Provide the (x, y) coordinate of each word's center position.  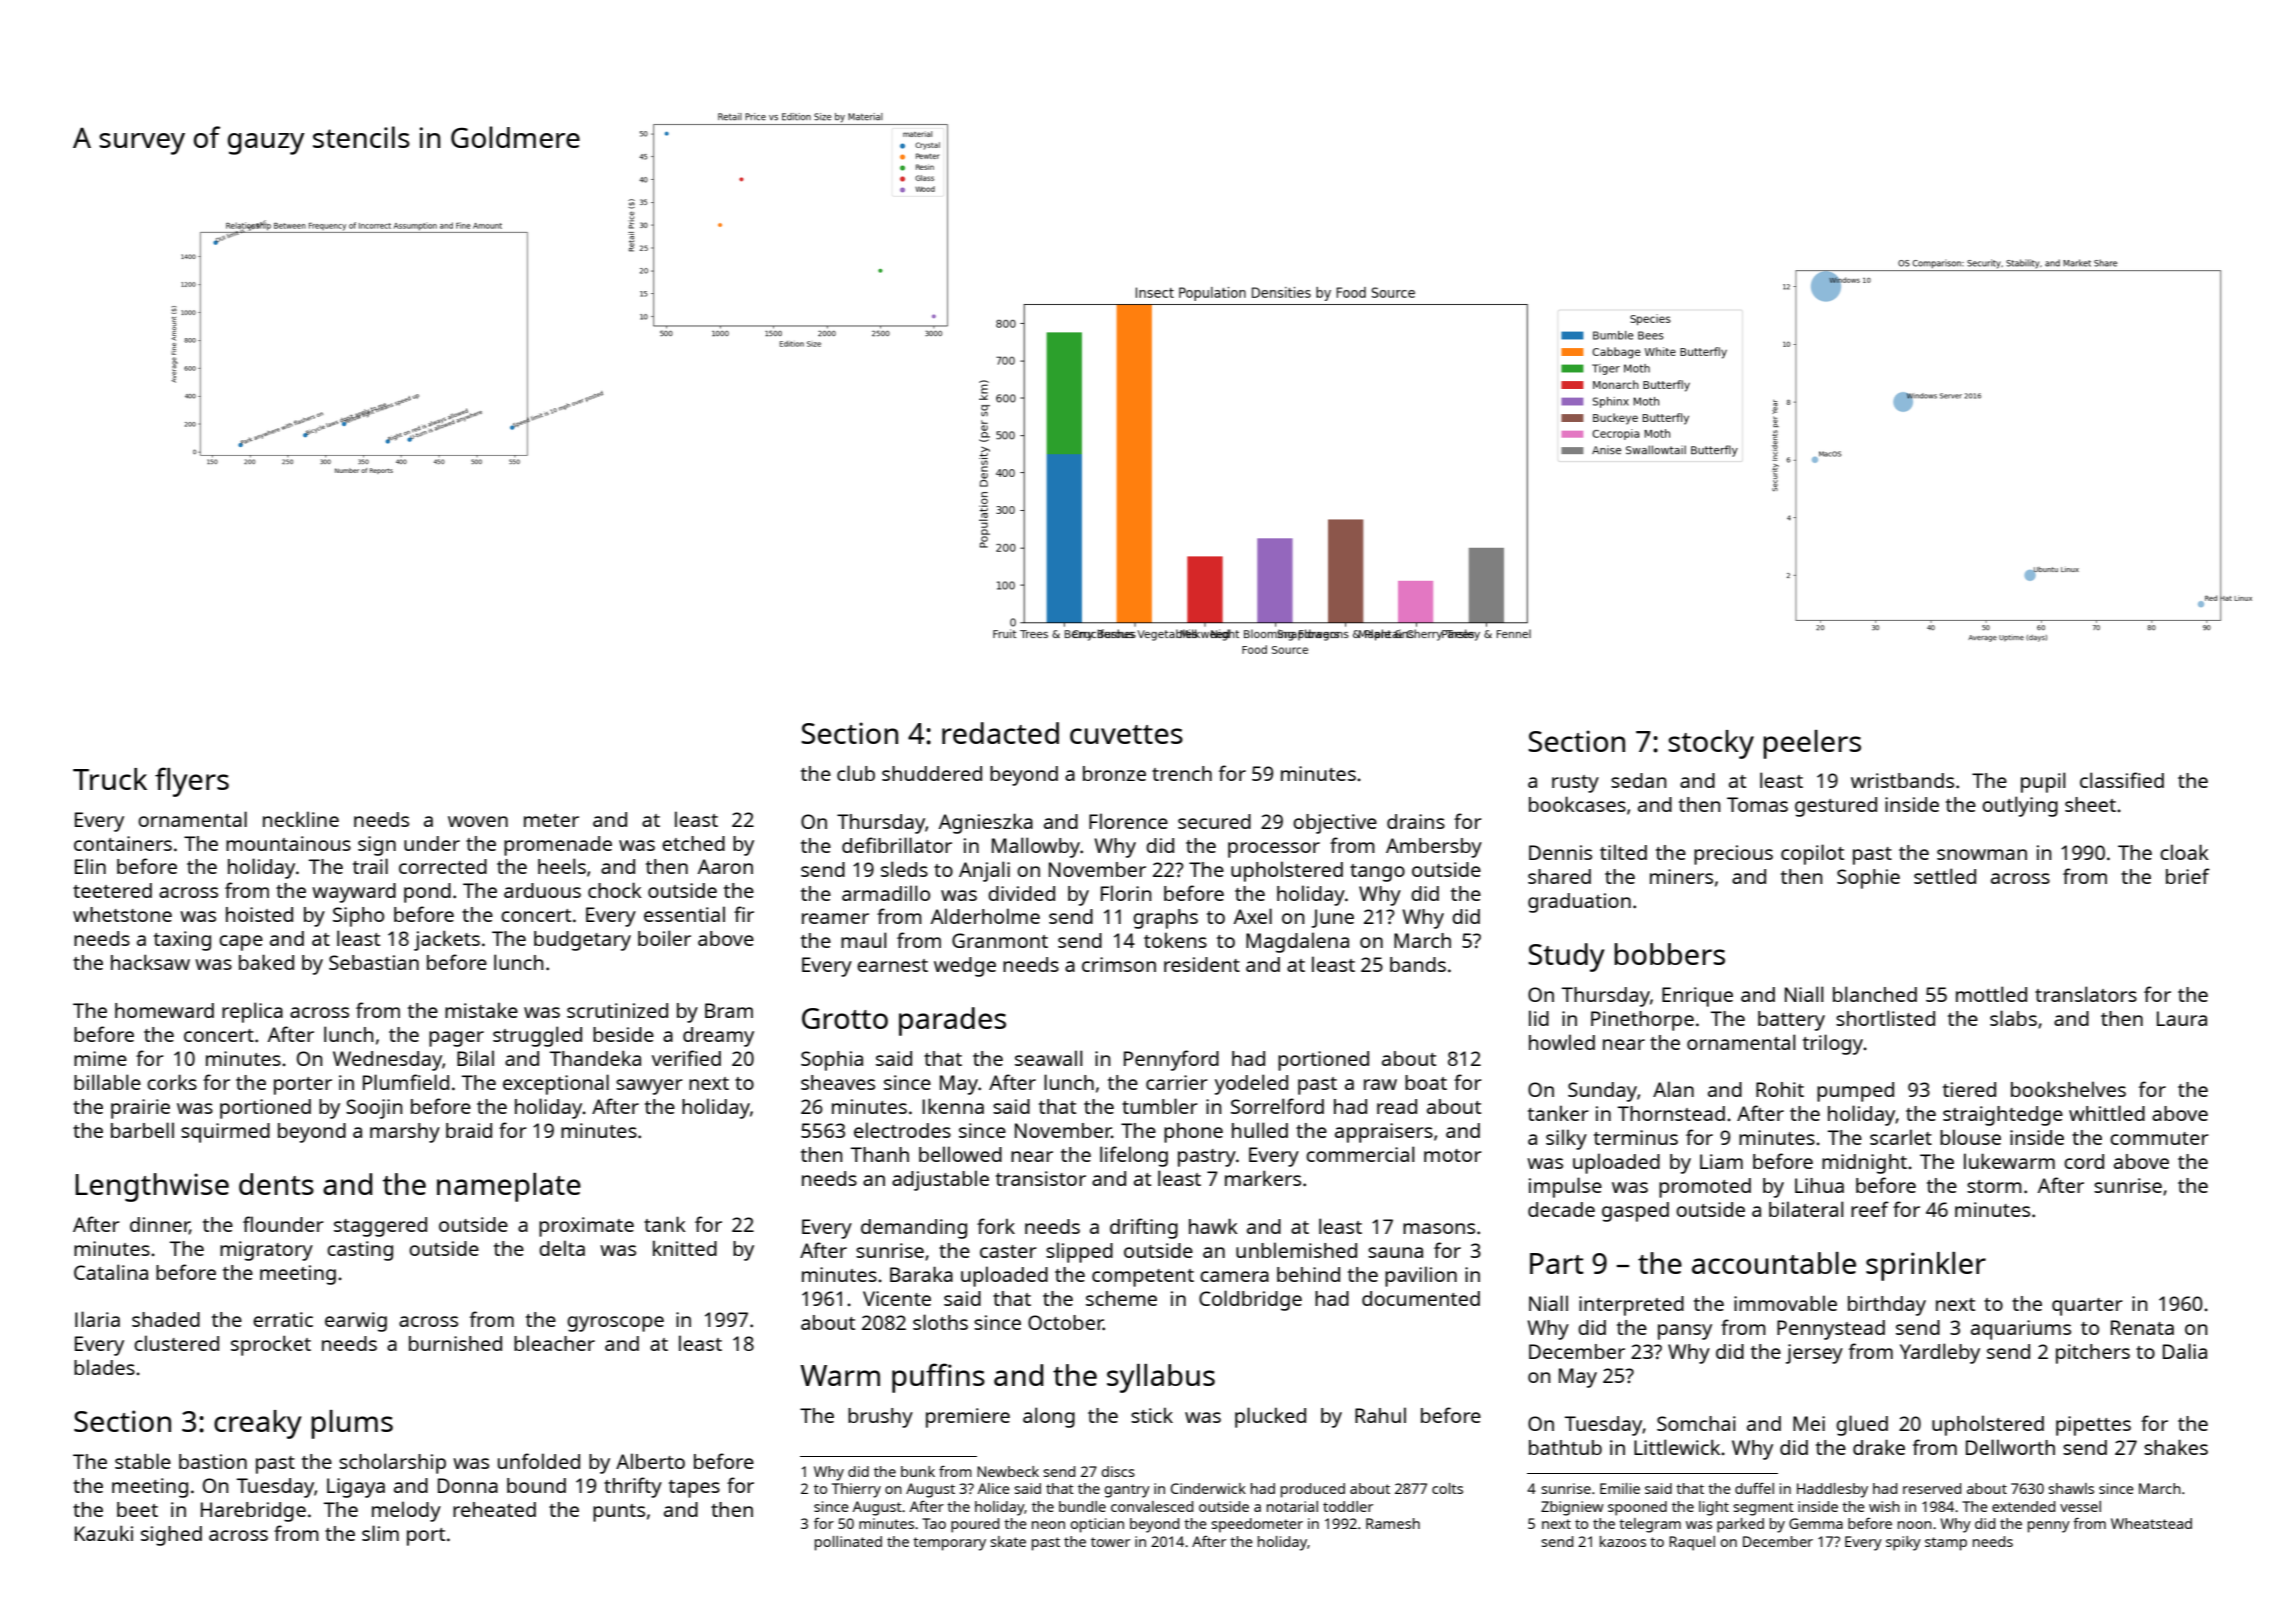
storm (1994, 1186)
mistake (481, 1010)
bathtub (1565, 1447)
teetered (112, 890)
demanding (914, 1229)
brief (2188, 876)
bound (536, 1485)
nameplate (509, 1187)
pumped (1855, 1092)
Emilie (1620, 1488)
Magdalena (1297, 942)
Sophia (832, 1061)
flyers (192, 782)
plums (352, 1424)
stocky (1711, 744)
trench (1182, 773)
